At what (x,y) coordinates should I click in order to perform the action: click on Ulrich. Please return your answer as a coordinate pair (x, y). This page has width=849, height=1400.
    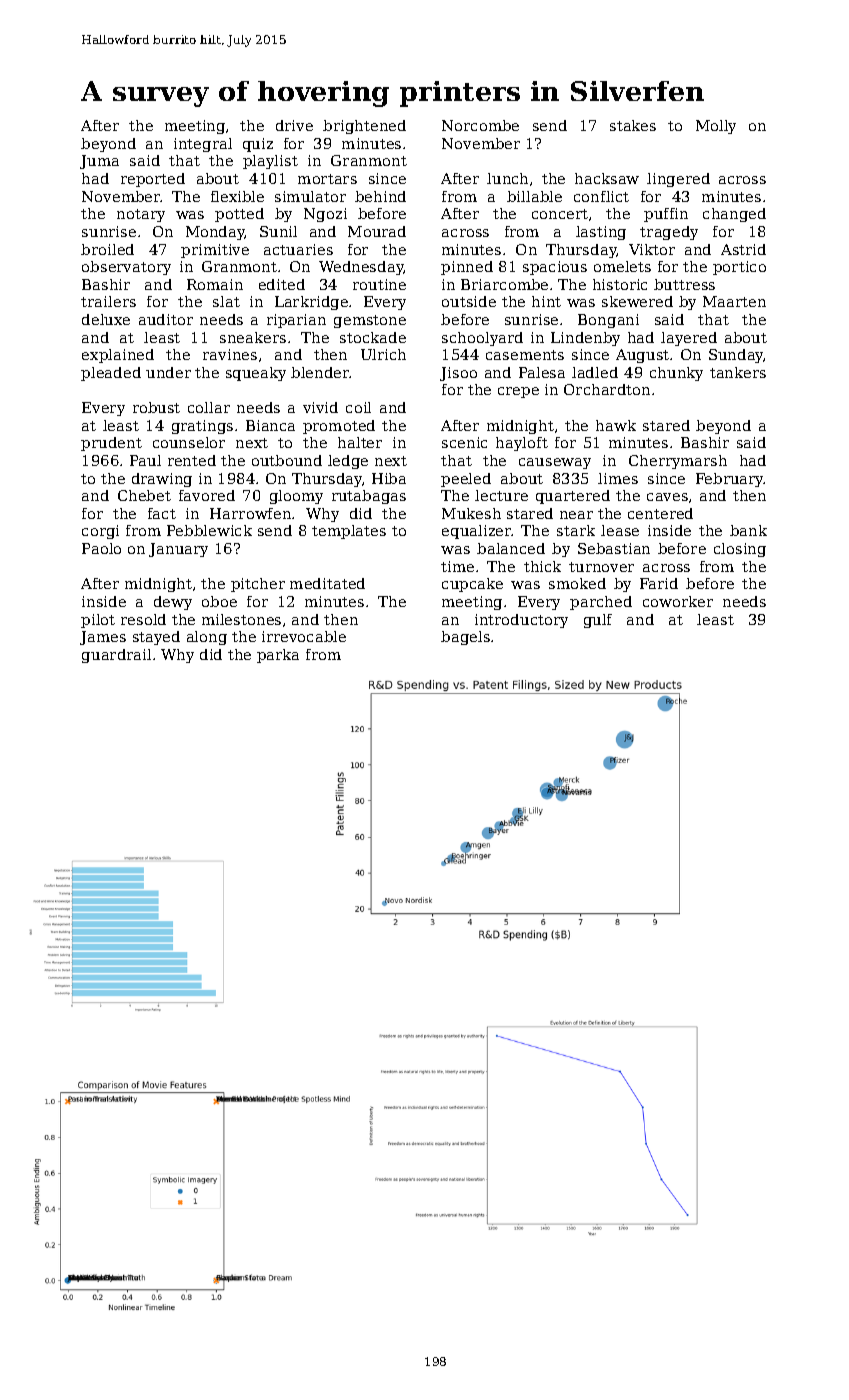
    Looking at the image, I should click on (383, 354).
